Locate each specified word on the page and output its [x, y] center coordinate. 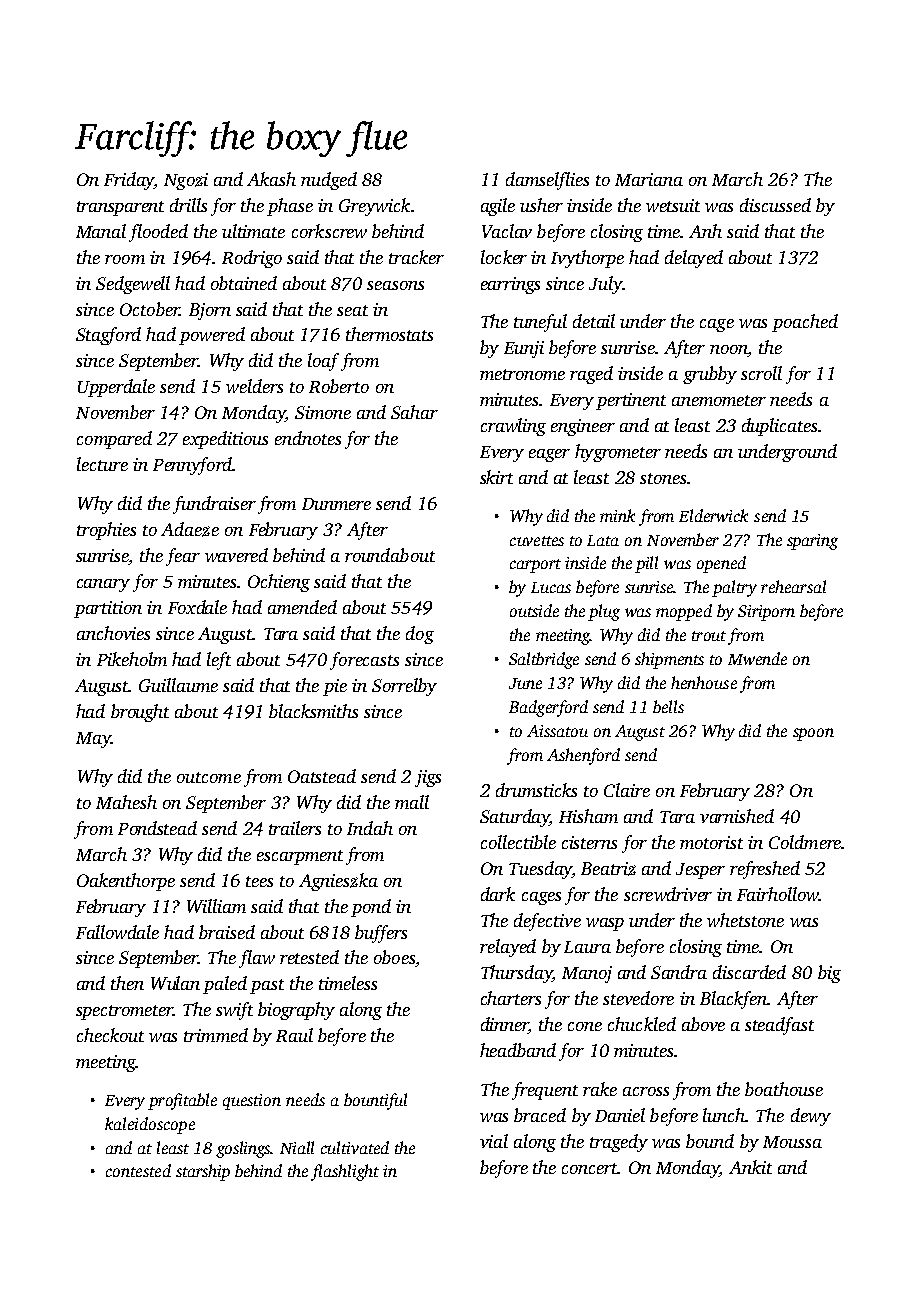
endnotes [308, 438]
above [703, 1024]
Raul [294, 1035]
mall [412, 802]
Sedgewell [133, 285]
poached [805, 323]
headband [518, 1050]
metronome [522, 374]
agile [498, 207]
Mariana [649, 179]
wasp [605, 924]
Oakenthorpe [126, 882]
